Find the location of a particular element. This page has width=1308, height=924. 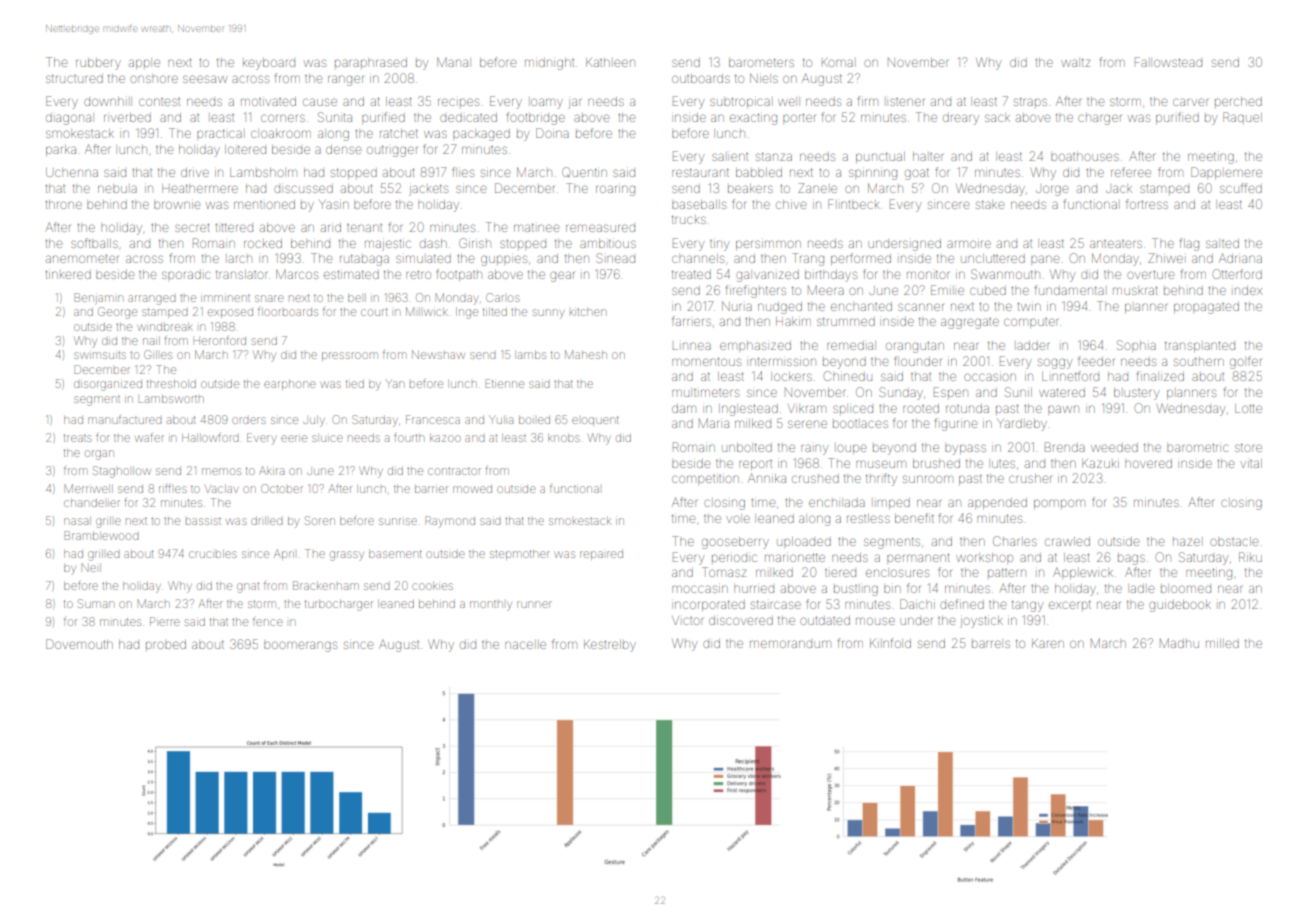

Etienne is located at coordinates (505, 383).
